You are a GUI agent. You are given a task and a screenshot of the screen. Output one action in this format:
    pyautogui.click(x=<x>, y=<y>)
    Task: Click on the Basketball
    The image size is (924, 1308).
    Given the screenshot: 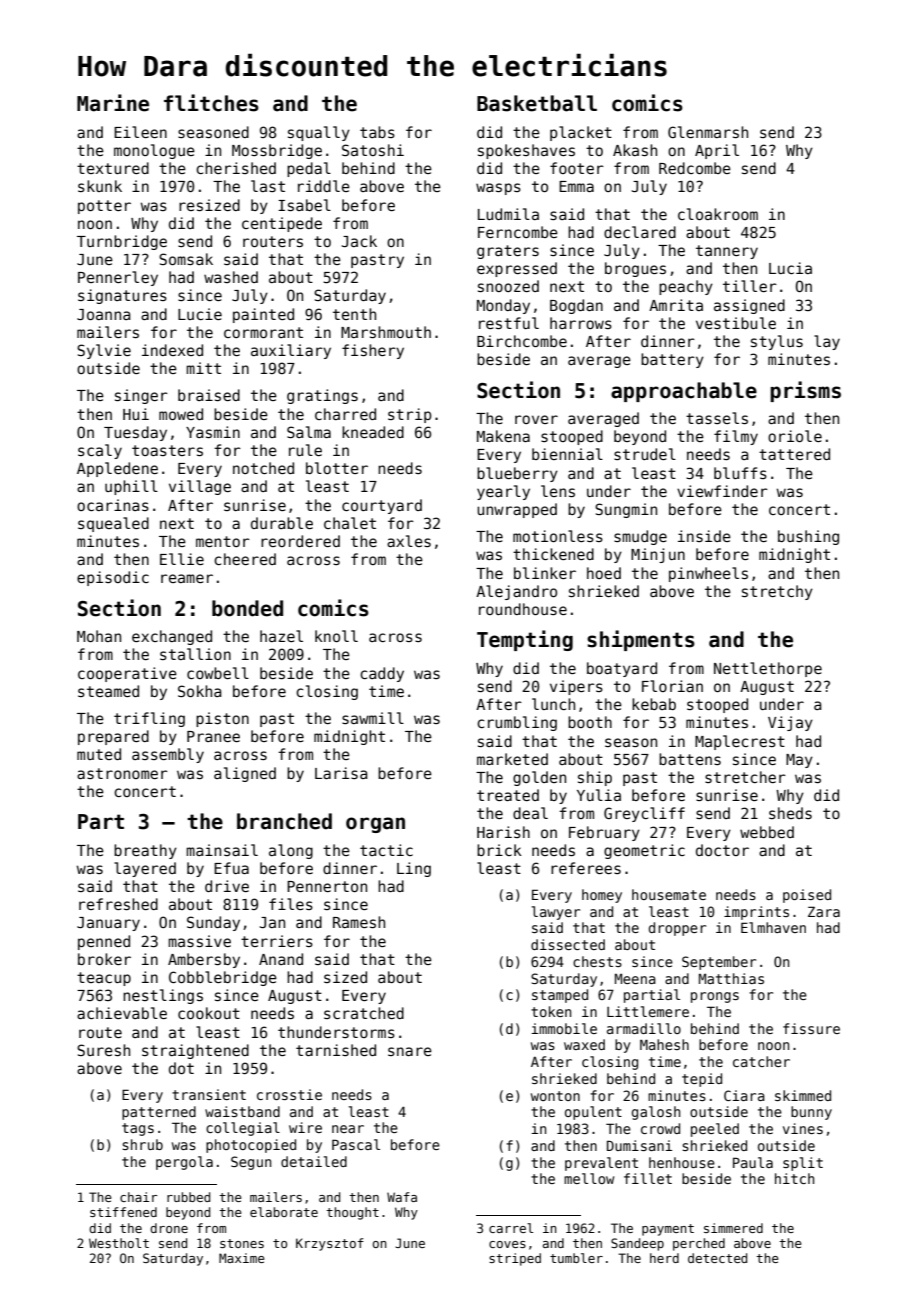 What is the action you would take?
    pyautogui.click(x=537, y=103)
